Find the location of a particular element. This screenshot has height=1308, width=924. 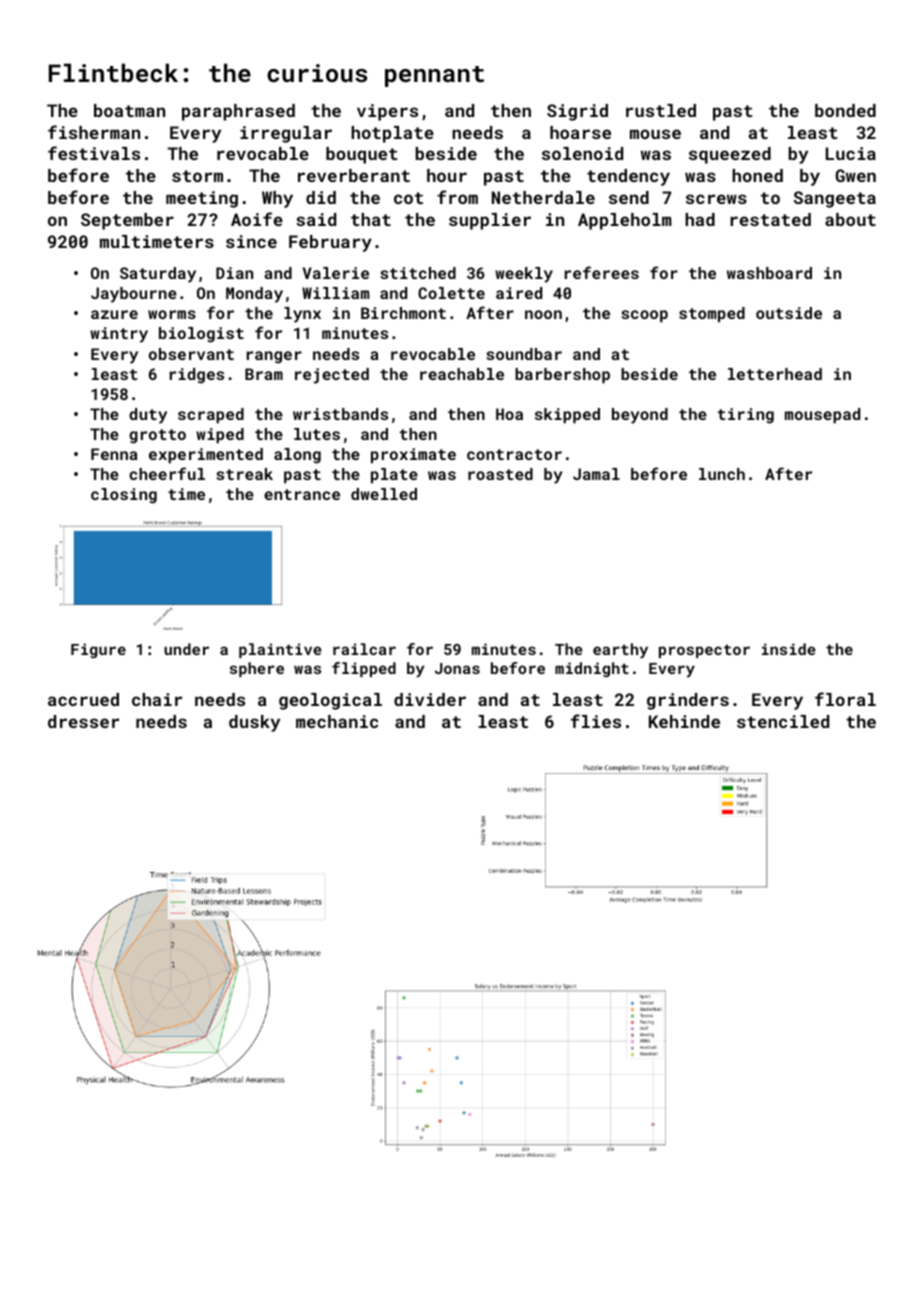

flies is located at coordinates (596, 721).
